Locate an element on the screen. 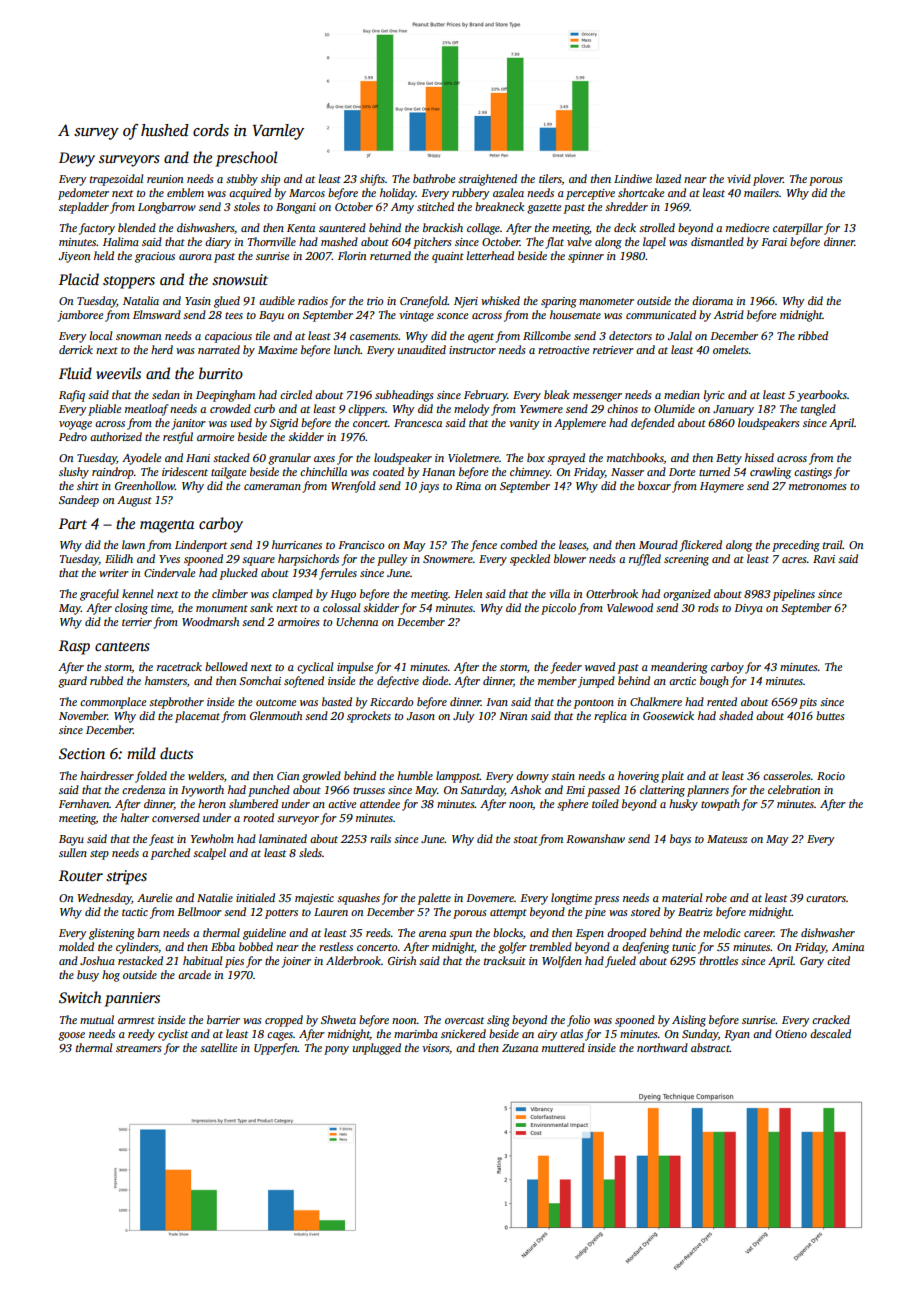 The image size is (924, 1308). shifts is located at coordinates (372, 180).
